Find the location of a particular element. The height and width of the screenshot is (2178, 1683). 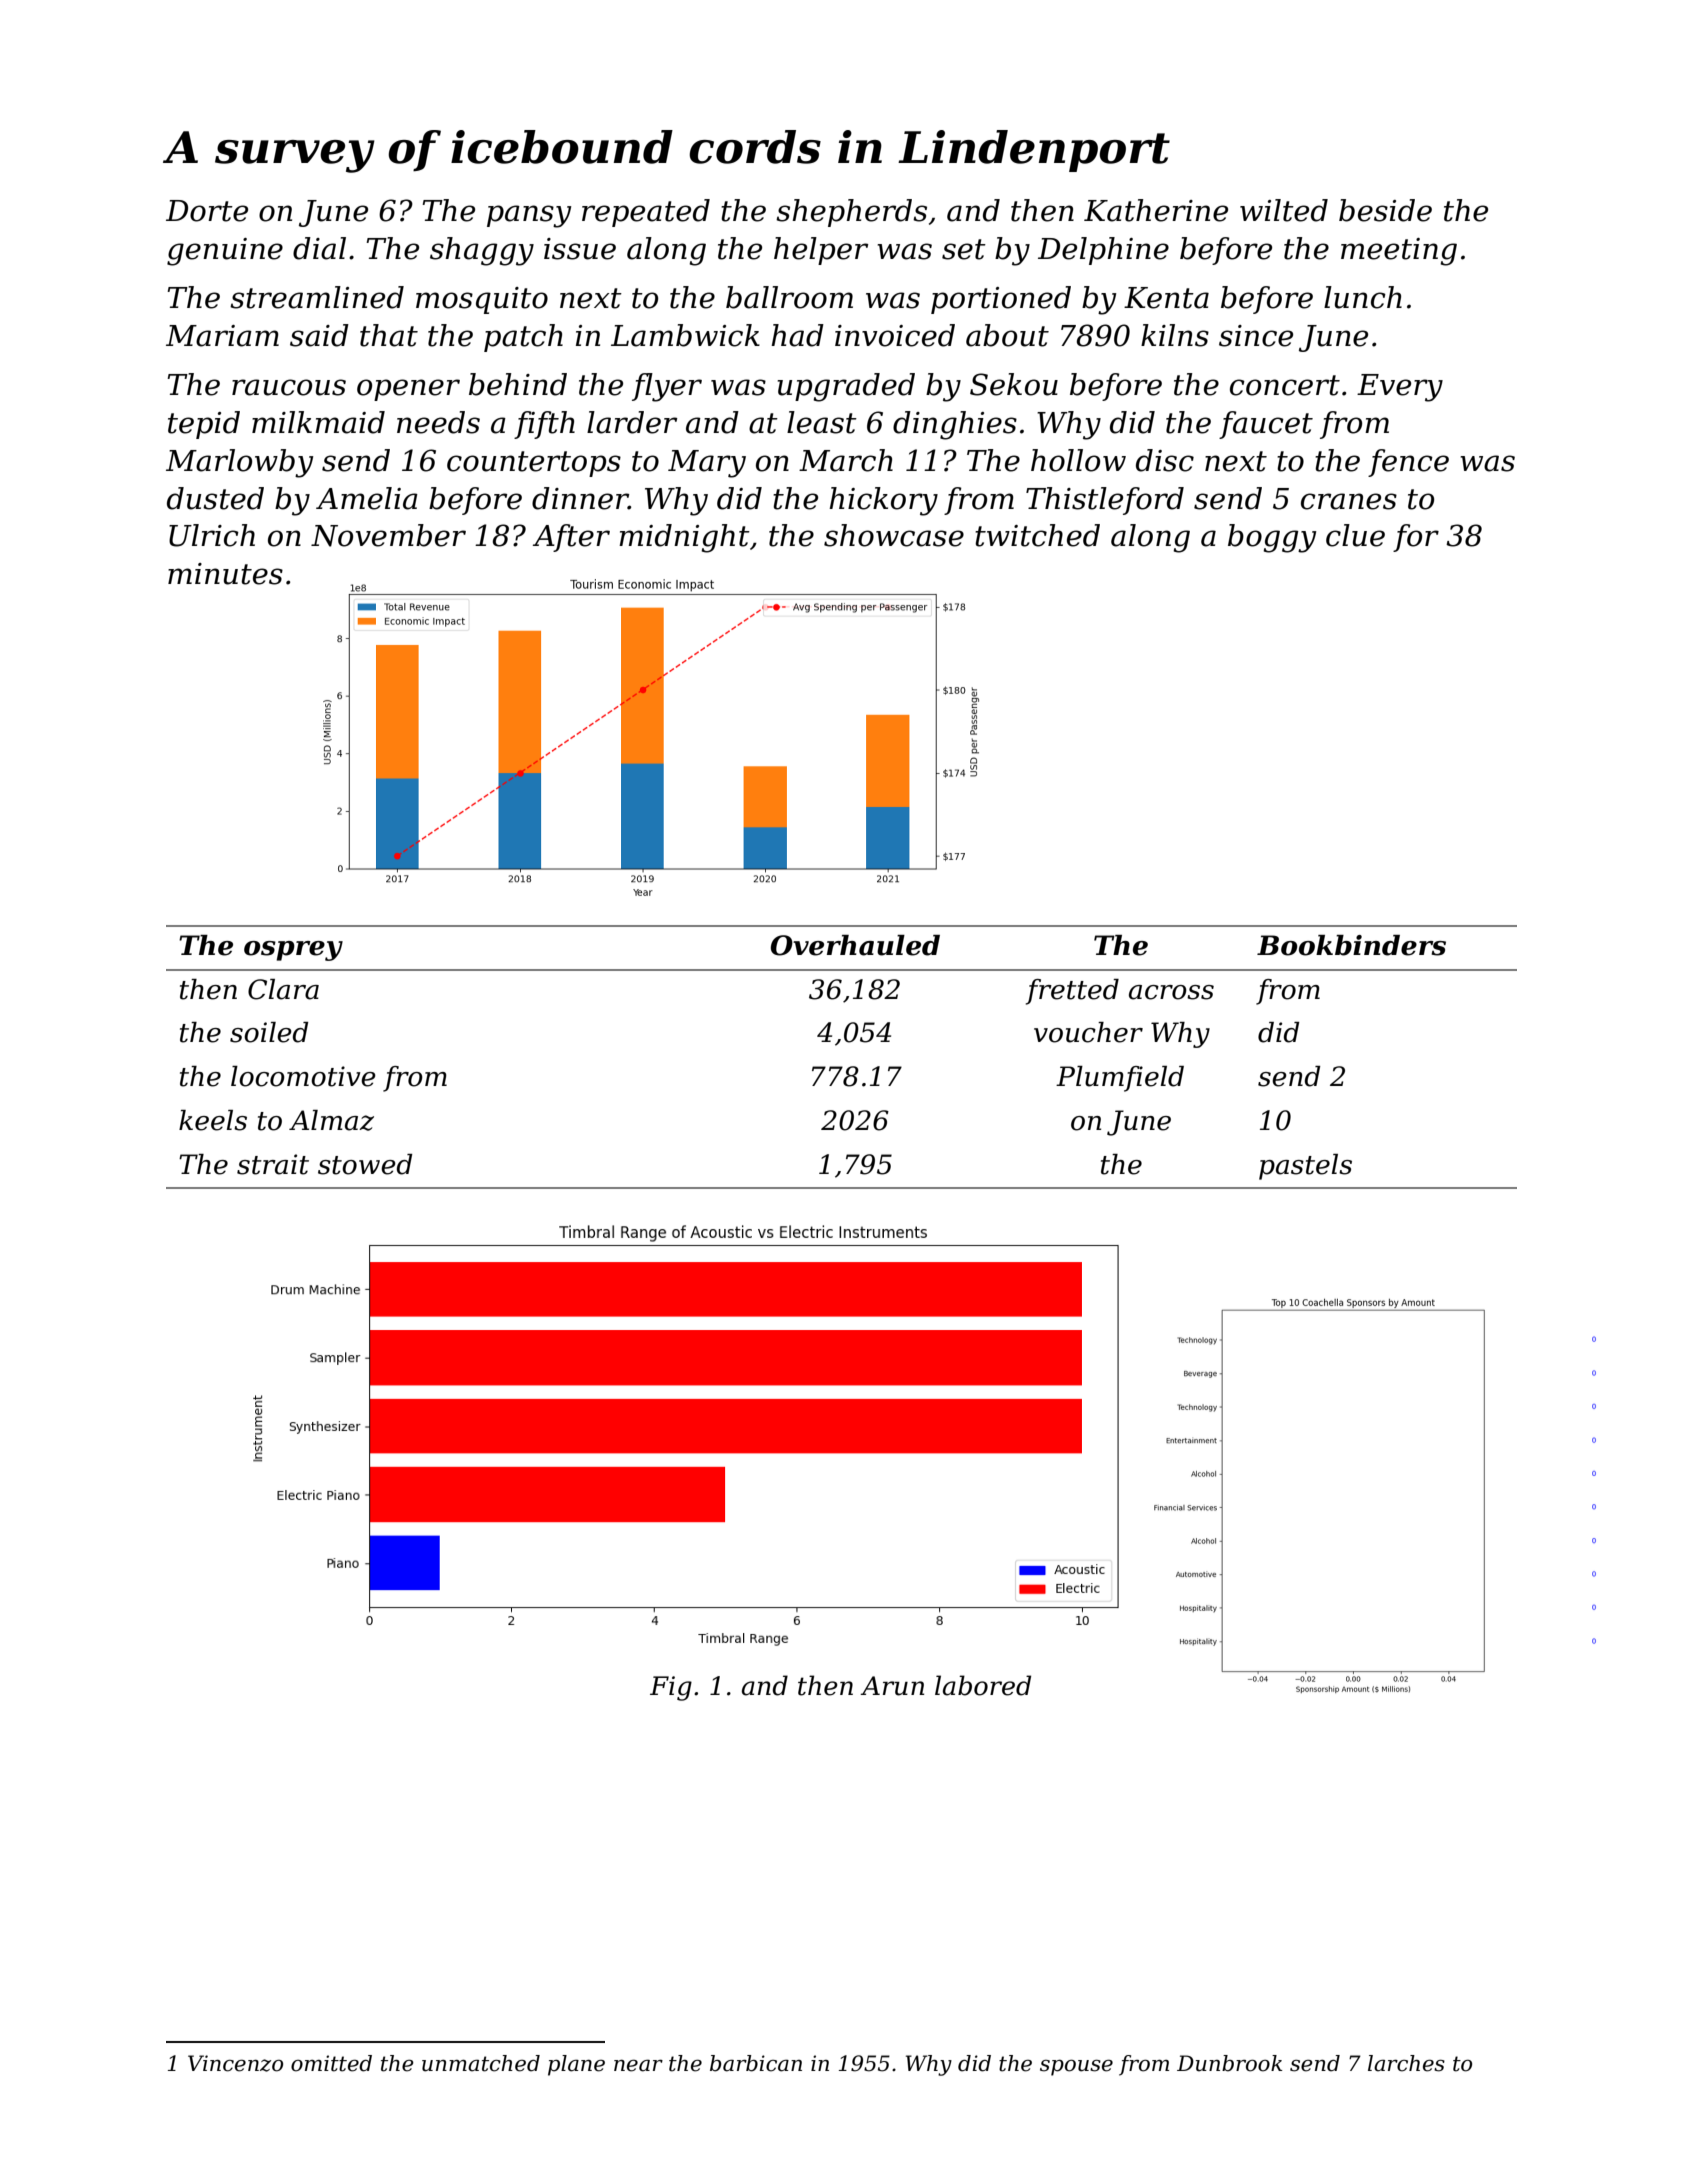

Bookbinders is located at coordinates (1351, 945).
